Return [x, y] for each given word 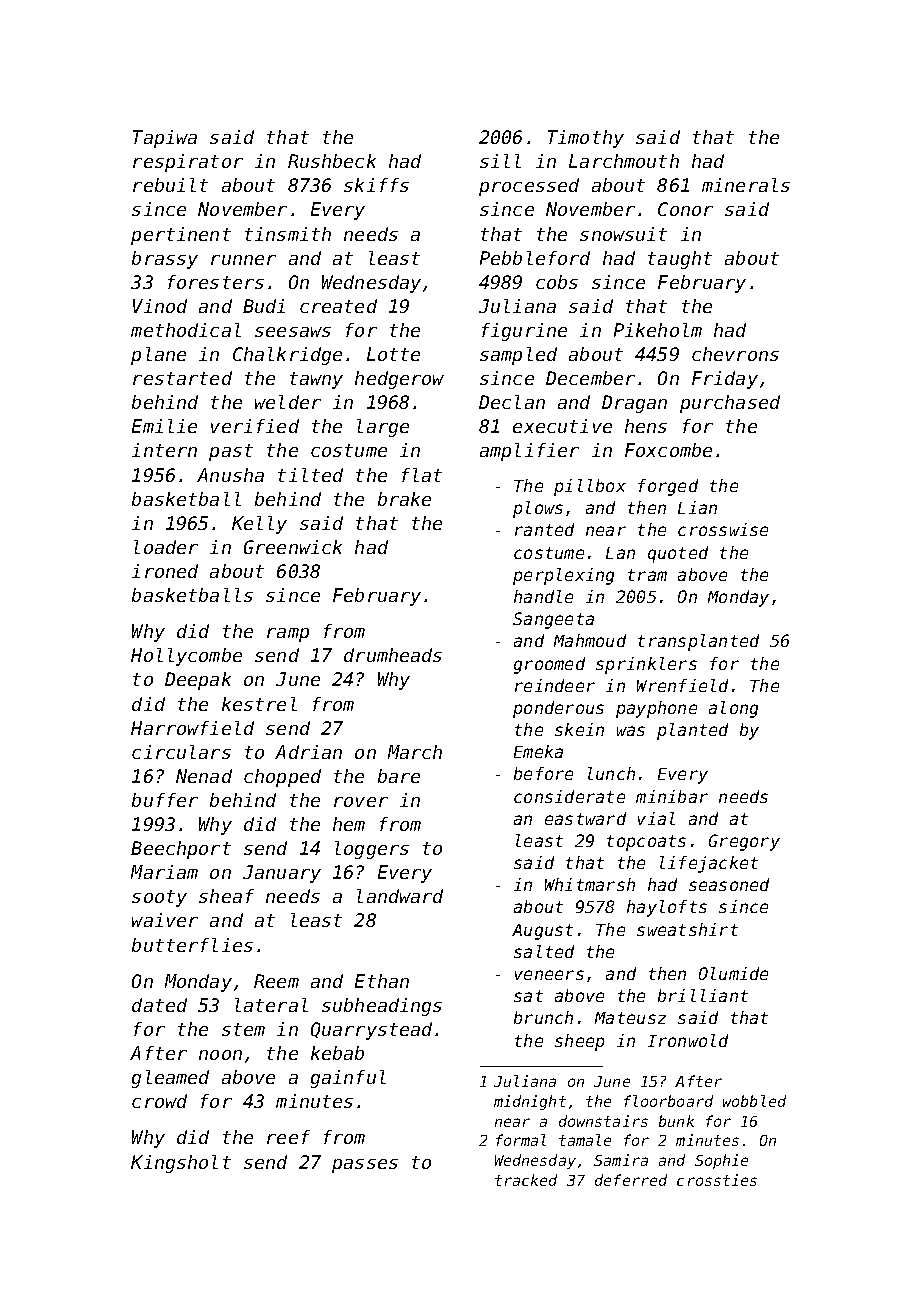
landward [400, 896]
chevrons [735, 354]
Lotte [393, 354]
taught [680, 260]
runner [243, 260]
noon [220, 1055]
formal [521, 1140]
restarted [182, 378]
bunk [676, 1121]
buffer [165, 800]
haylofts [667, 908]
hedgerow [399, 380]
